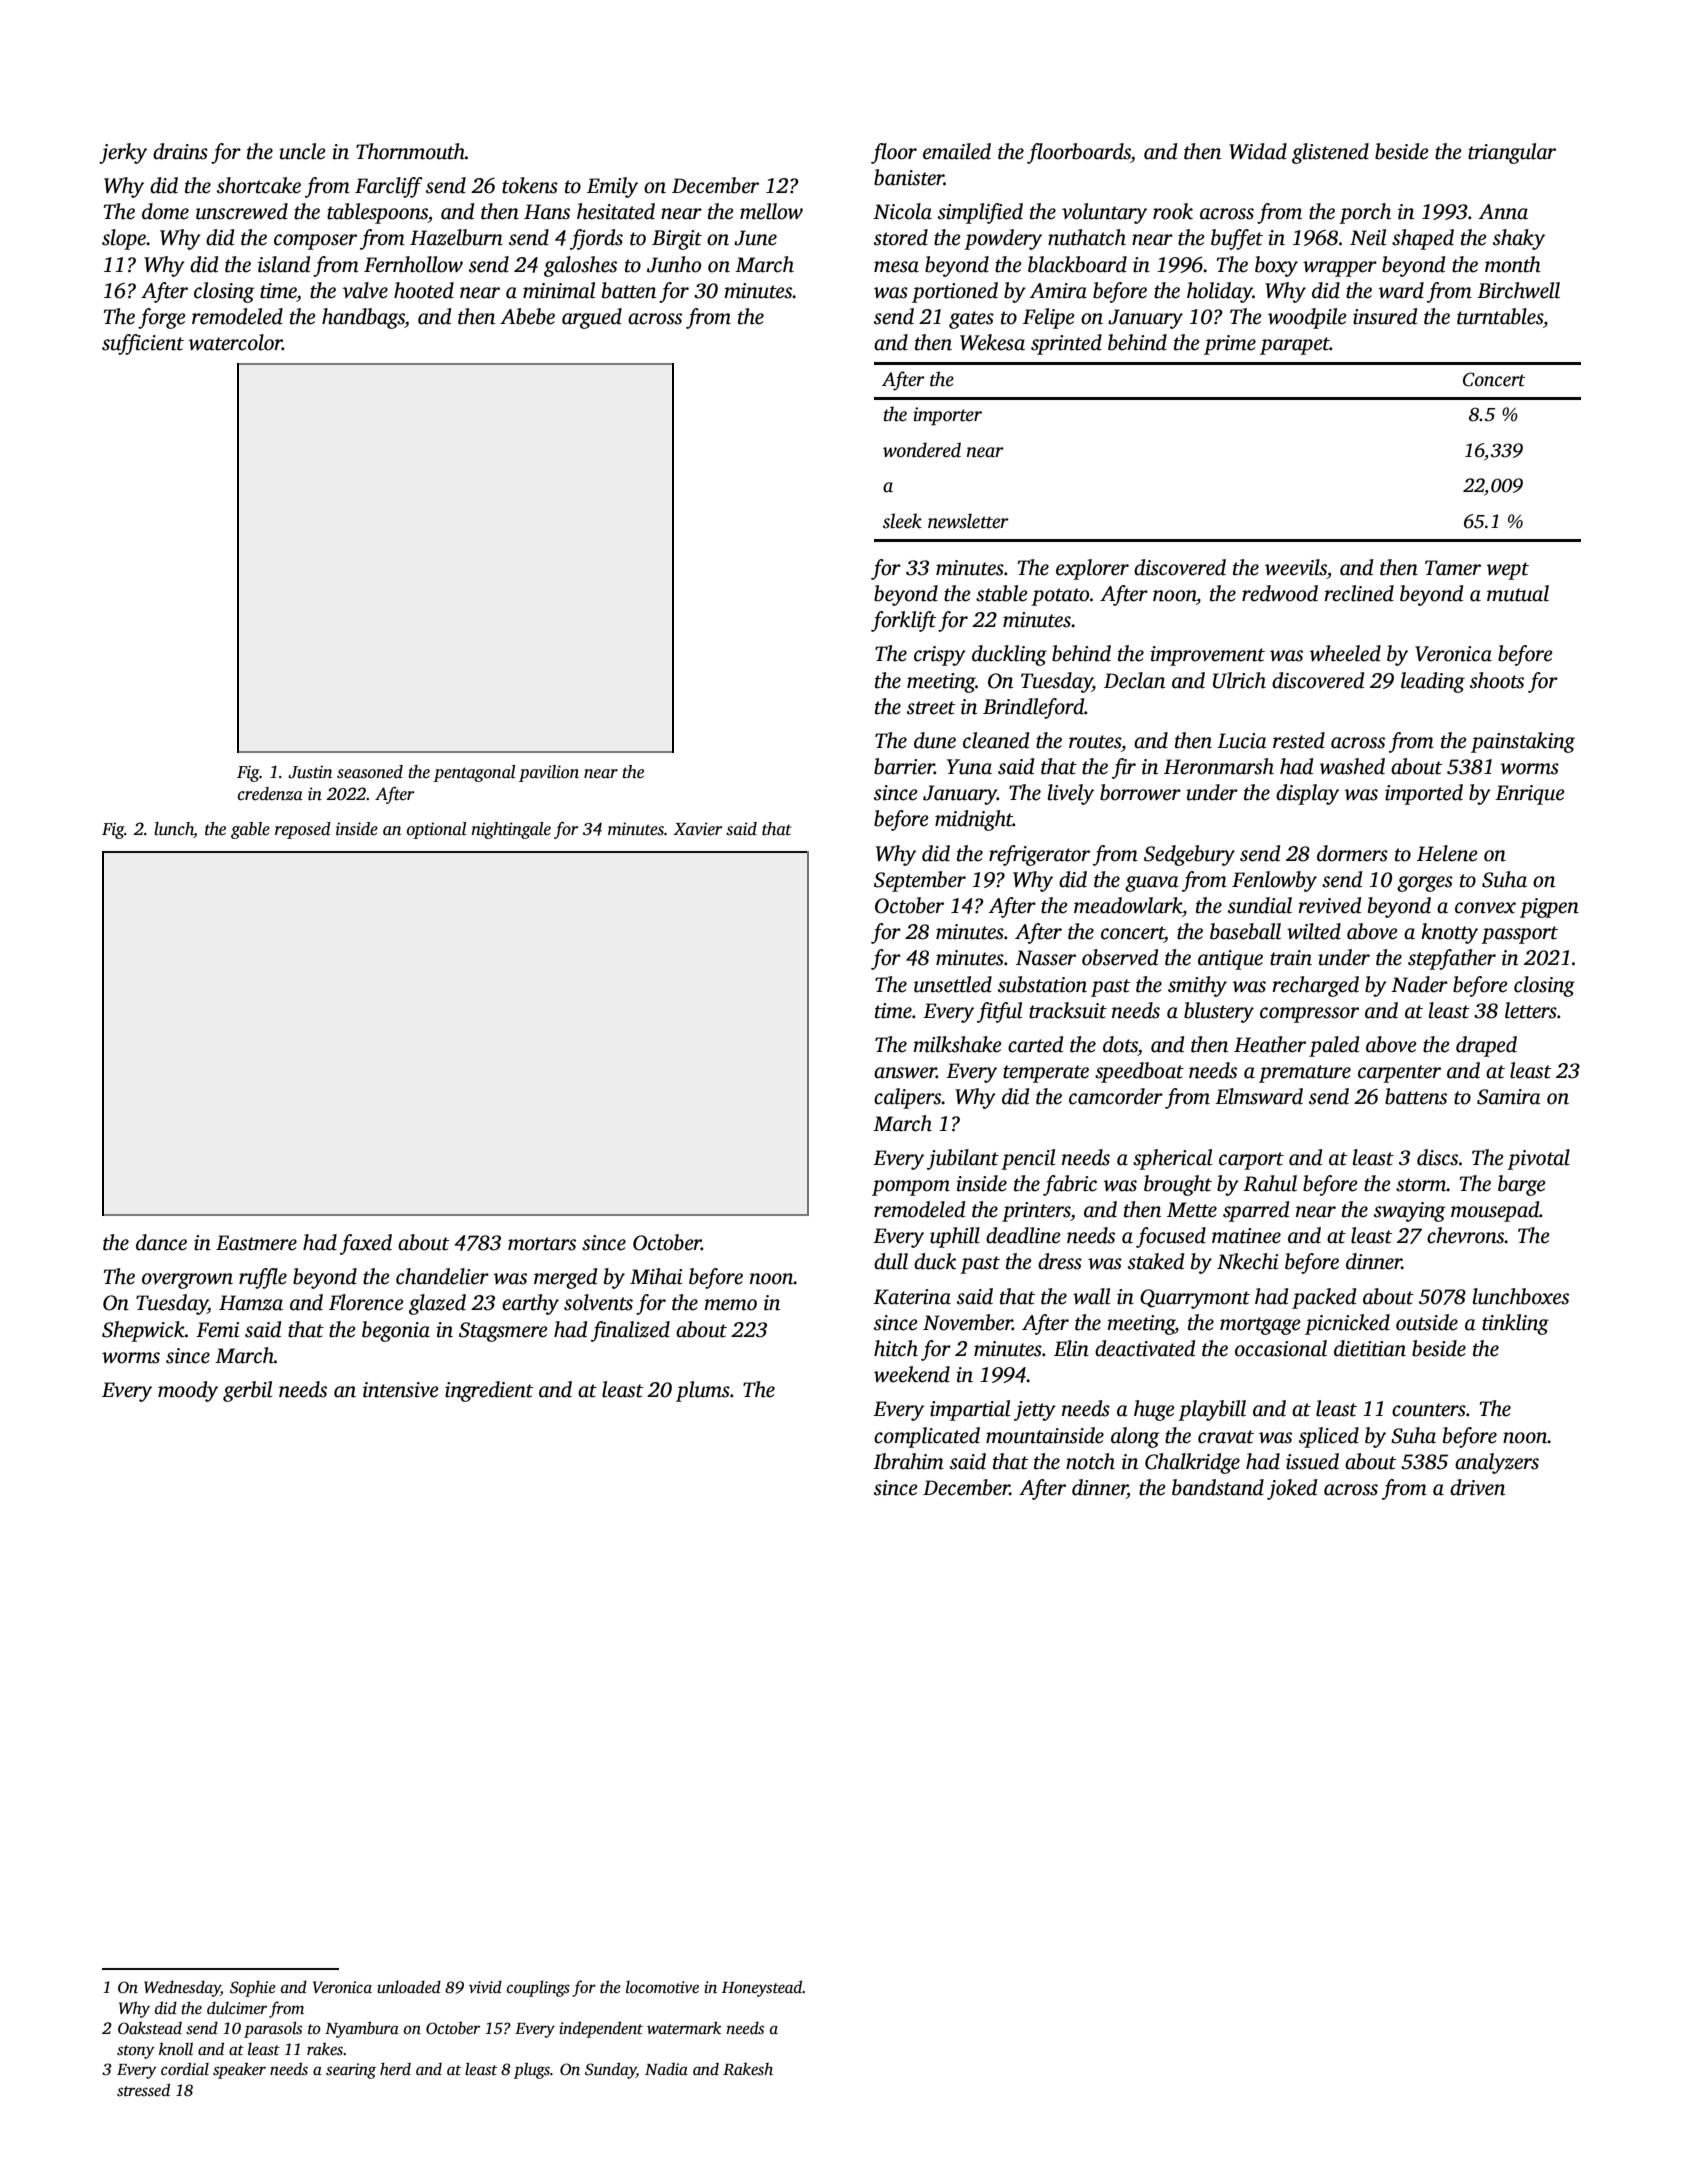  What do you see at coordinates (703, 1391) in the document?
I see `plums` at bounding box center [703, 1391].
